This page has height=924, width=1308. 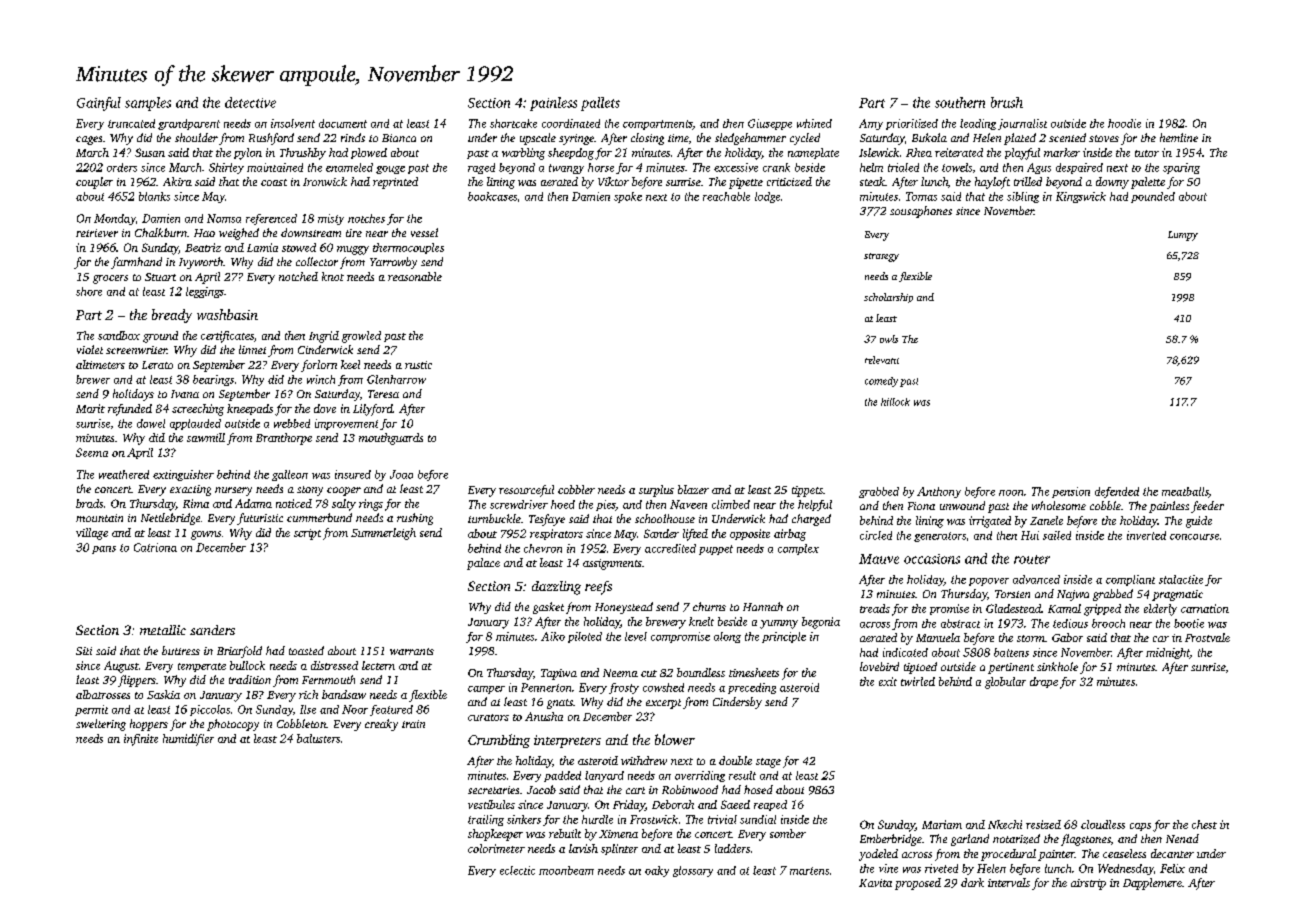 What do you see at coordinates (141, 740) in the page?
I see `infinite` at bounding box center [141, 740].
